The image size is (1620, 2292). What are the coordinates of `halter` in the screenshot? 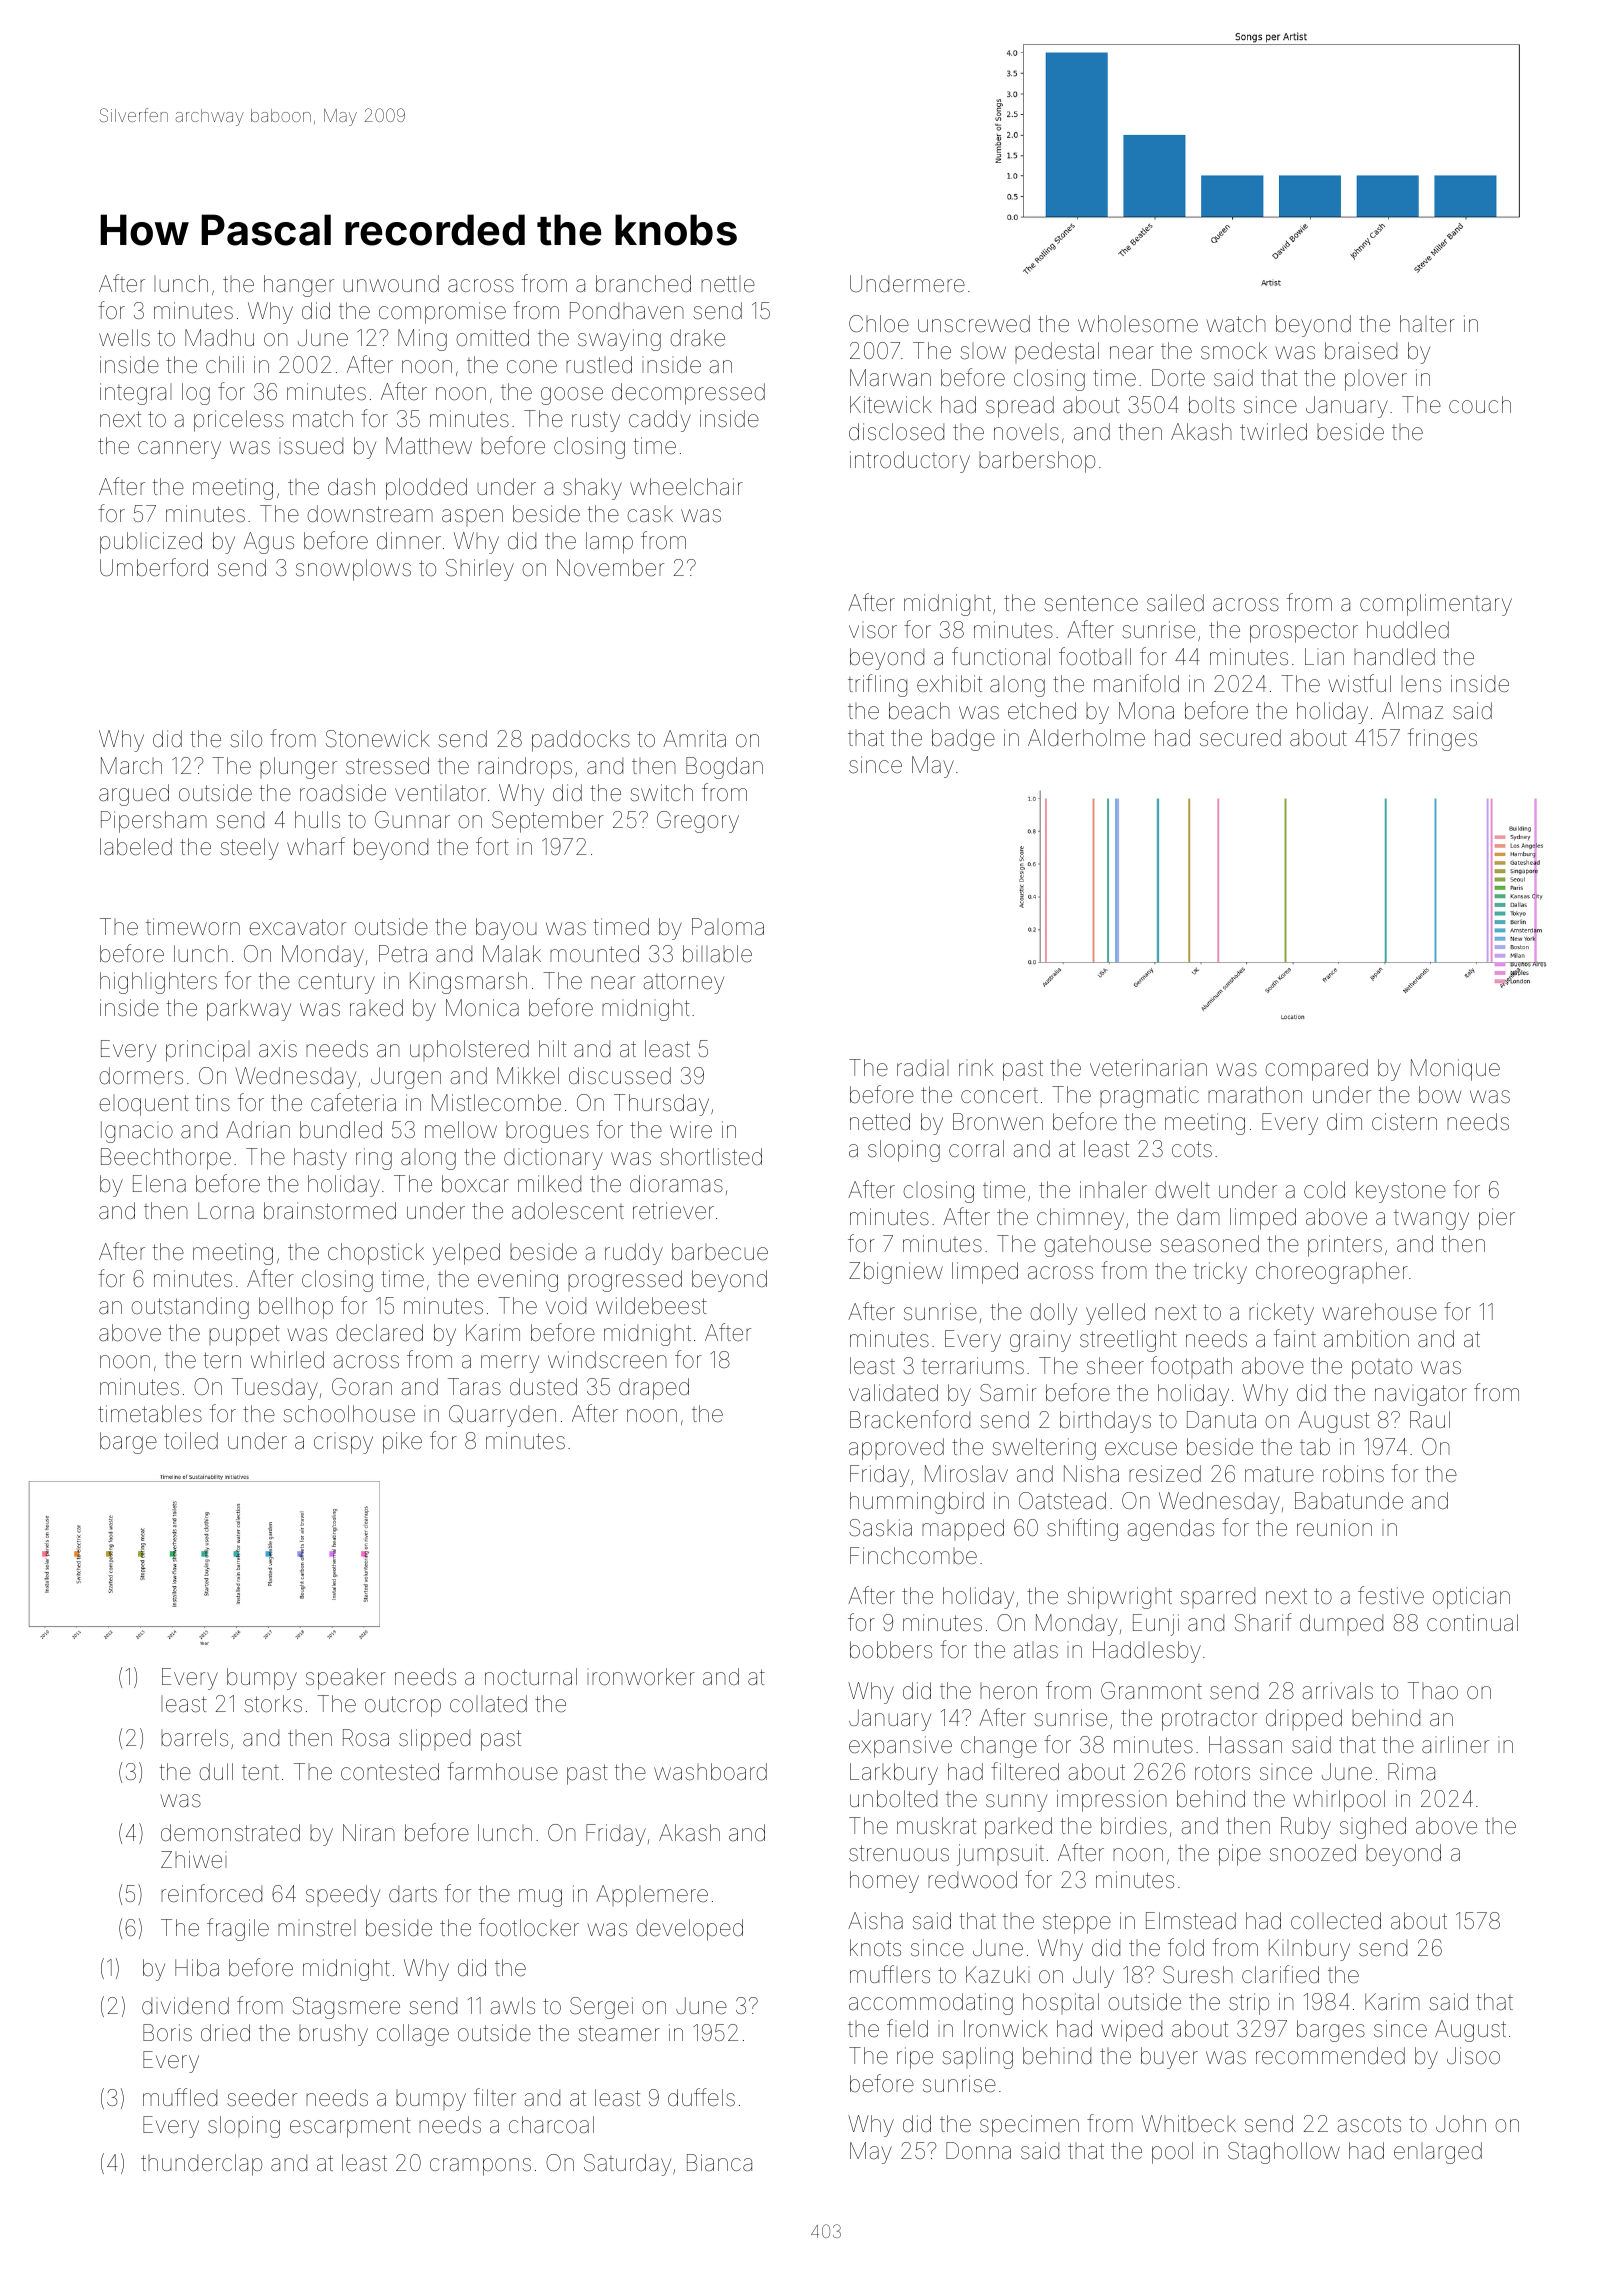 It's located at (1427, 324).
